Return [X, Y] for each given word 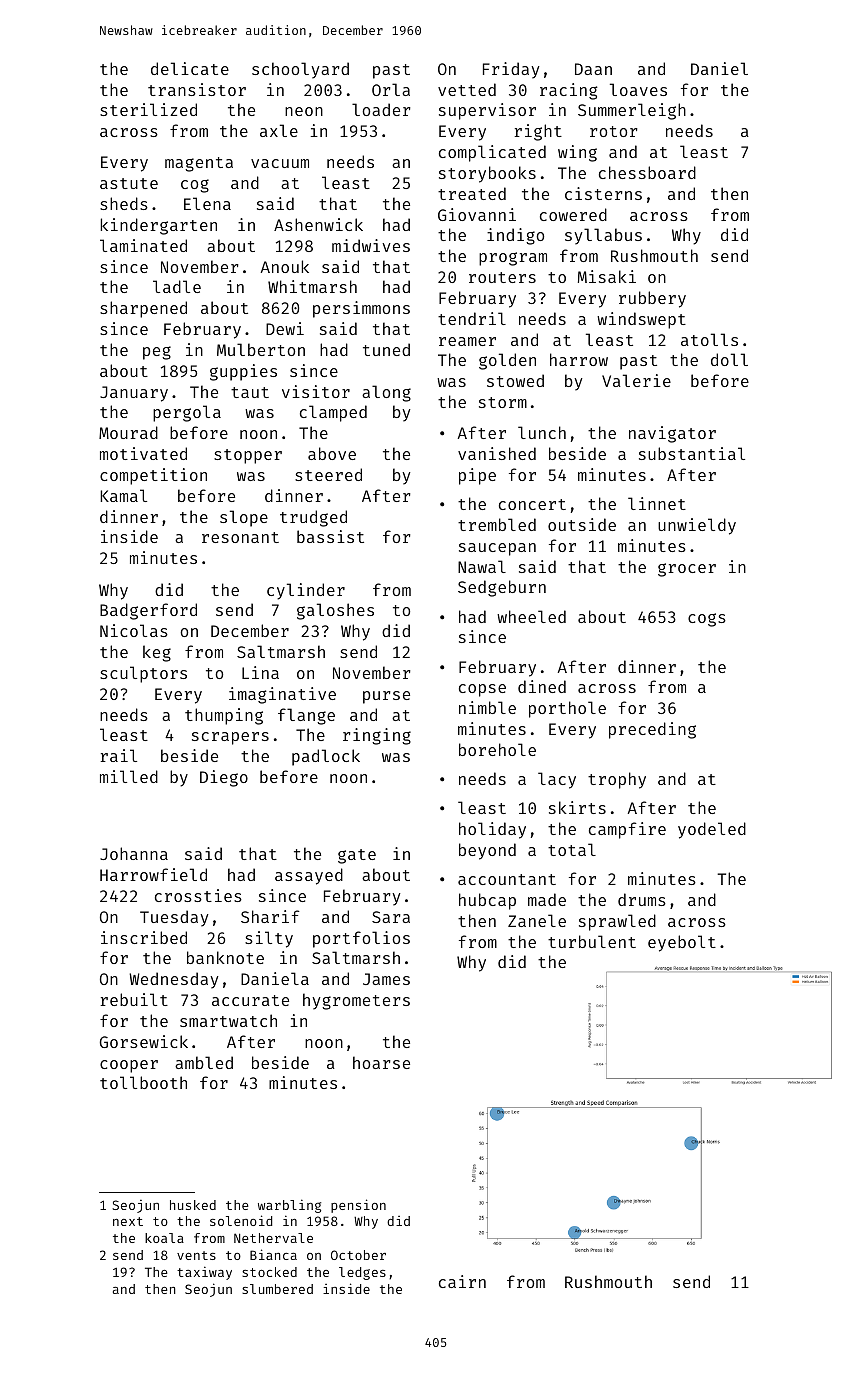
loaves [638, 89]
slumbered [277, 1289]
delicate [190, 68]
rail [118, 755]
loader [381, 109]
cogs [707, 620]
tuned [386, 349]
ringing [377, 736]
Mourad [128, 432]
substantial [692, 453]
